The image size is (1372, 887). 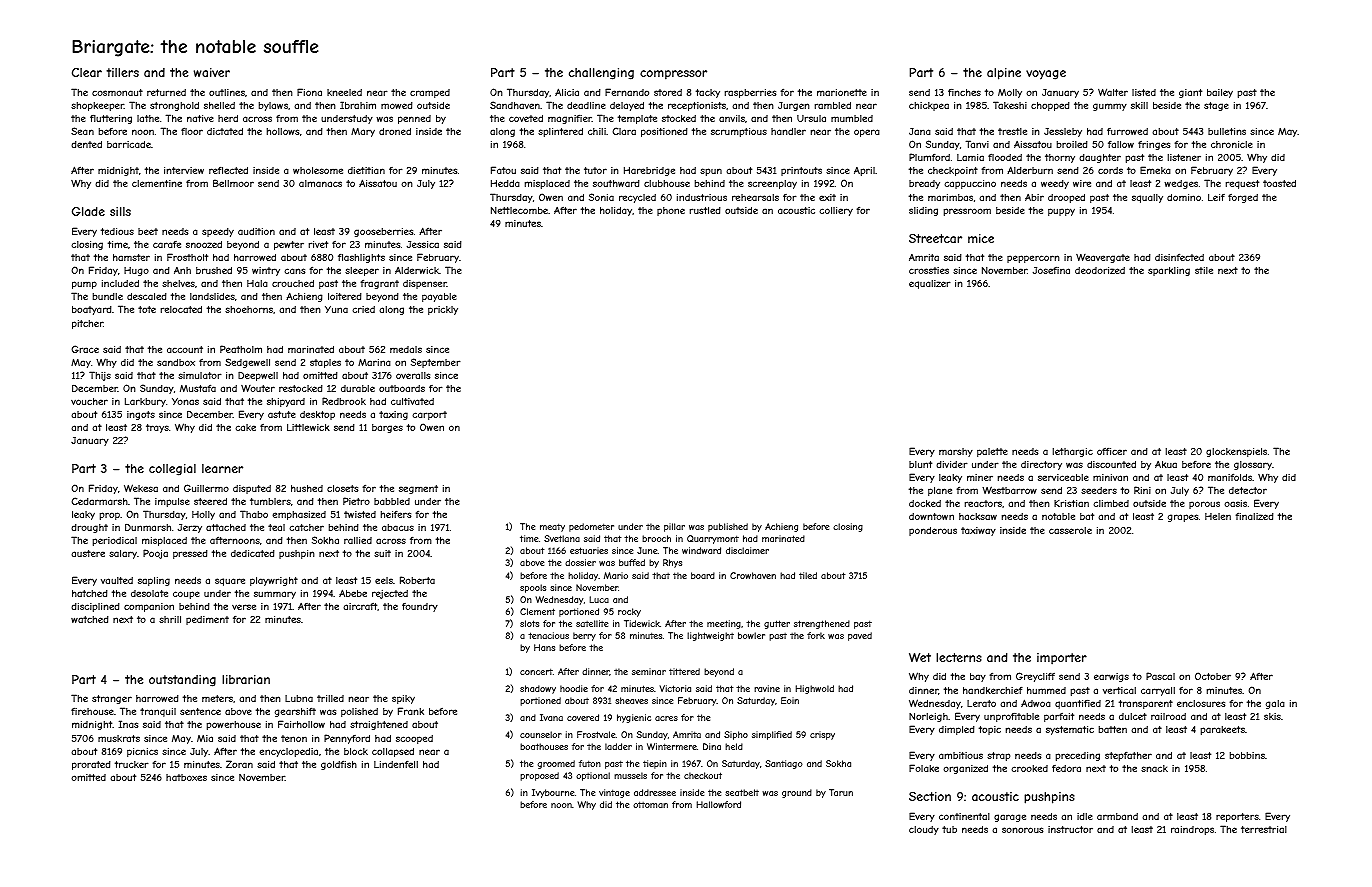 I want to click on importer, so click(x=1062, y=659).
